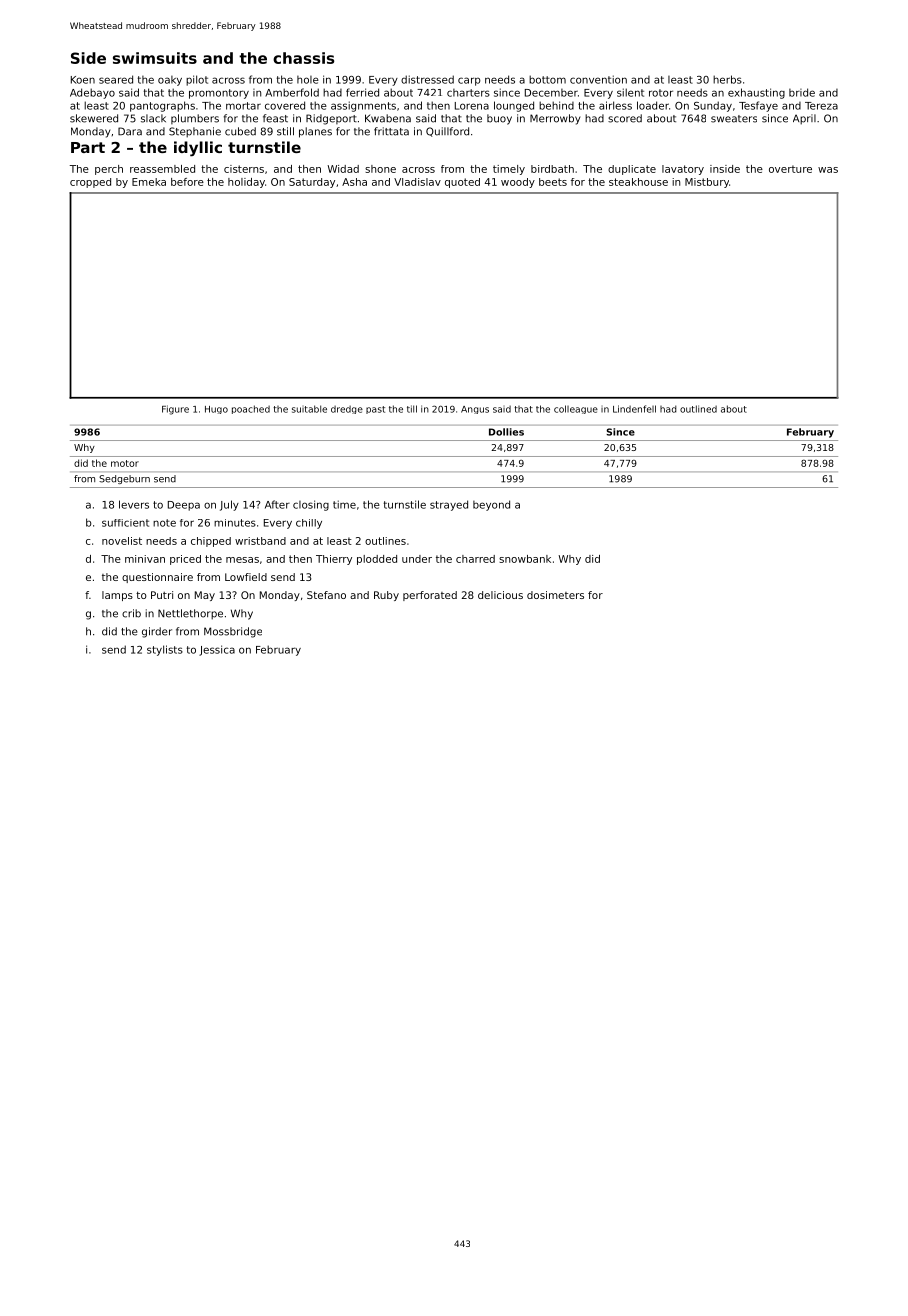  I want to click on Putri, so click(162, 595).
